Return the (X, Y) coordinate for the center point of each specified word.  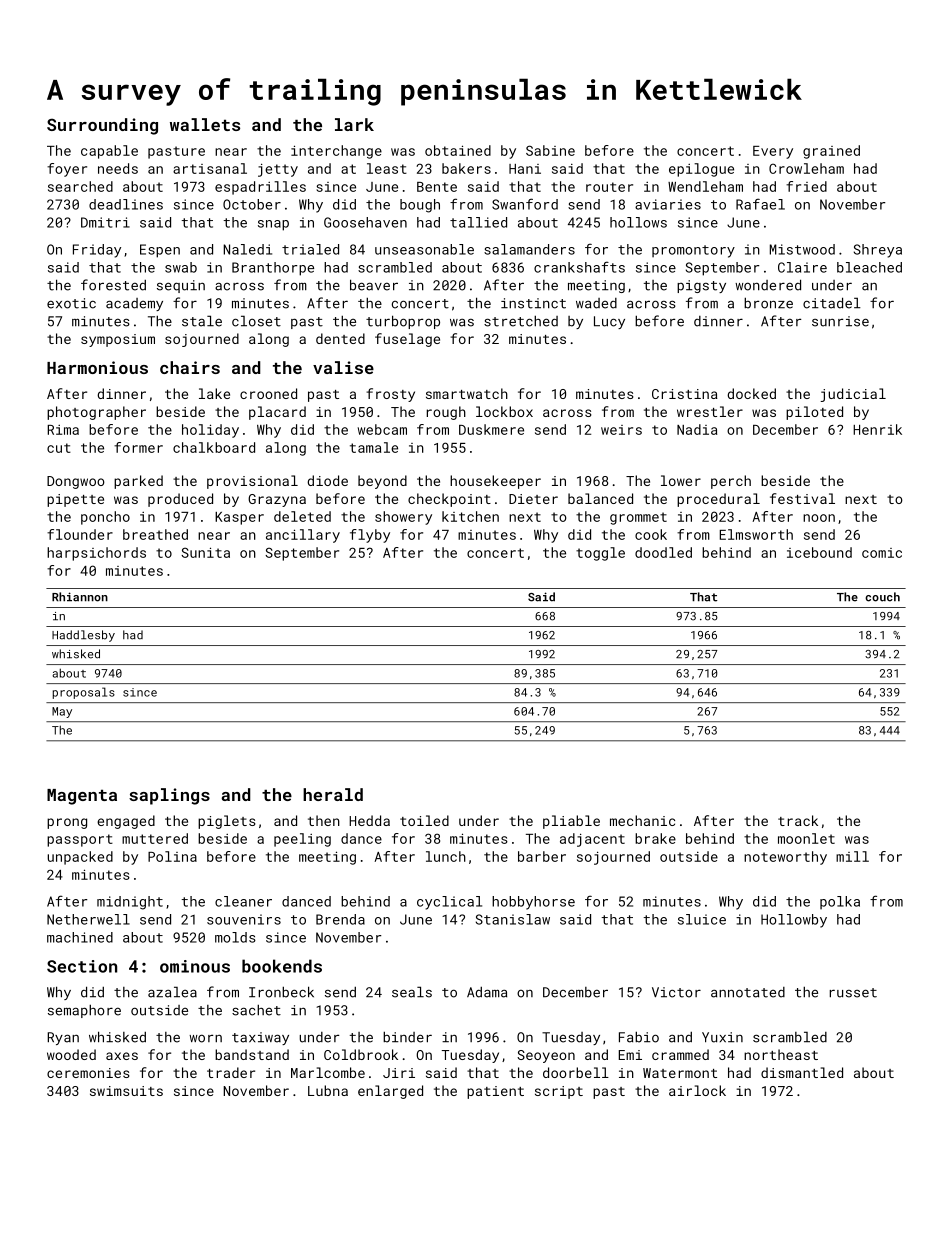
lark (354, 124)
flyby (370, 536)
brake (655, 838)
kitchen (470, 516)
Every (773, 152)
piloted (814, 413)
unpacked (80, 858)
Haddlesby (83, 636)
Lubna (328, 1090)
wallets (205, 124)
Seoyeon (546, 1056)
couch (882, 597)
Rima (63, 430)
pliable (571, 822)
